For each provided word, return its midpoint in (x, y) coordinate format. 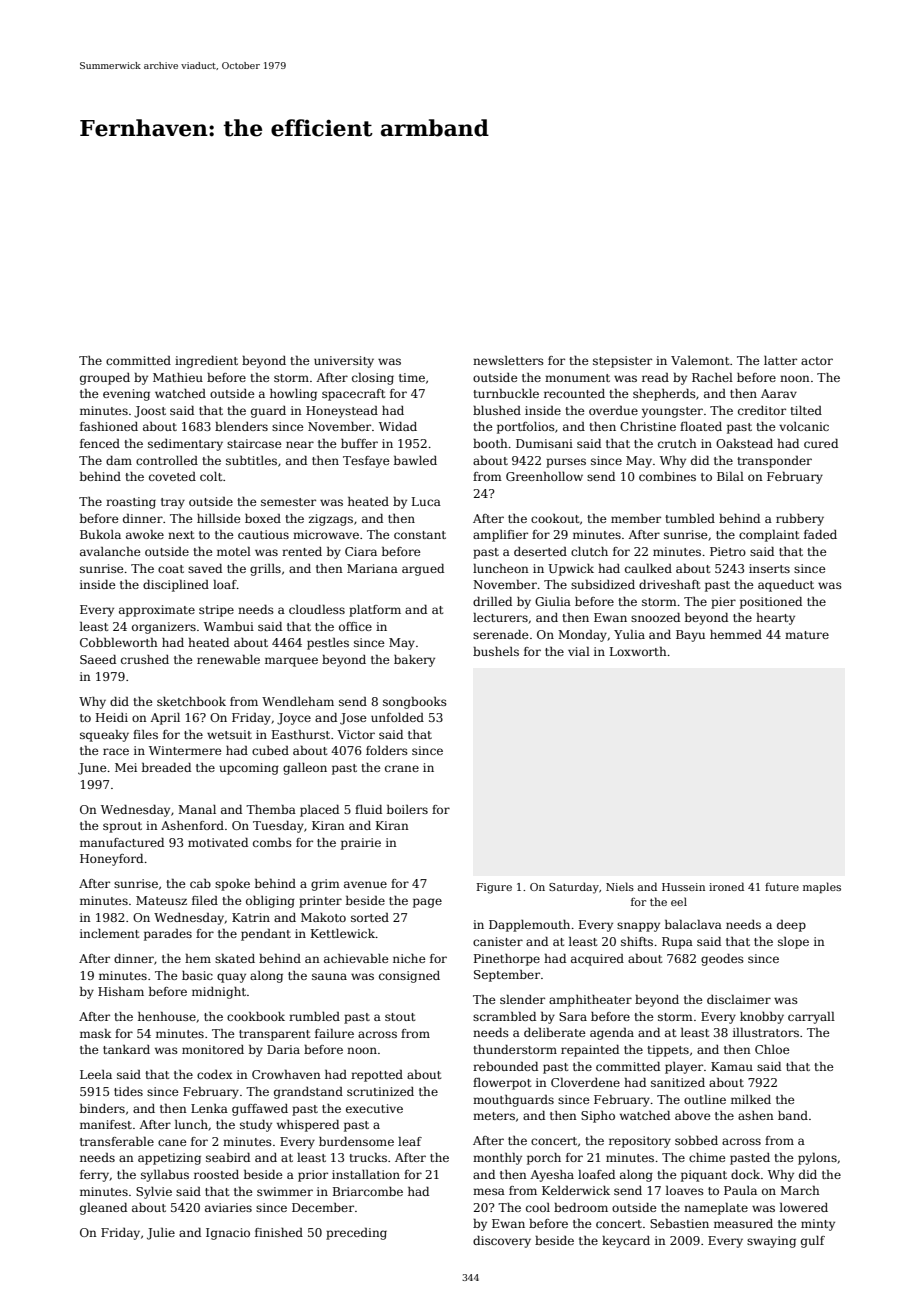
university (344, 362)
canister (498, 941)
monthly (497, 1159)
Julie (161, 1234)
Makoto (323, 917)
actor (817, 361)
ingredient (206, 362)
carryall (811, 1018)
